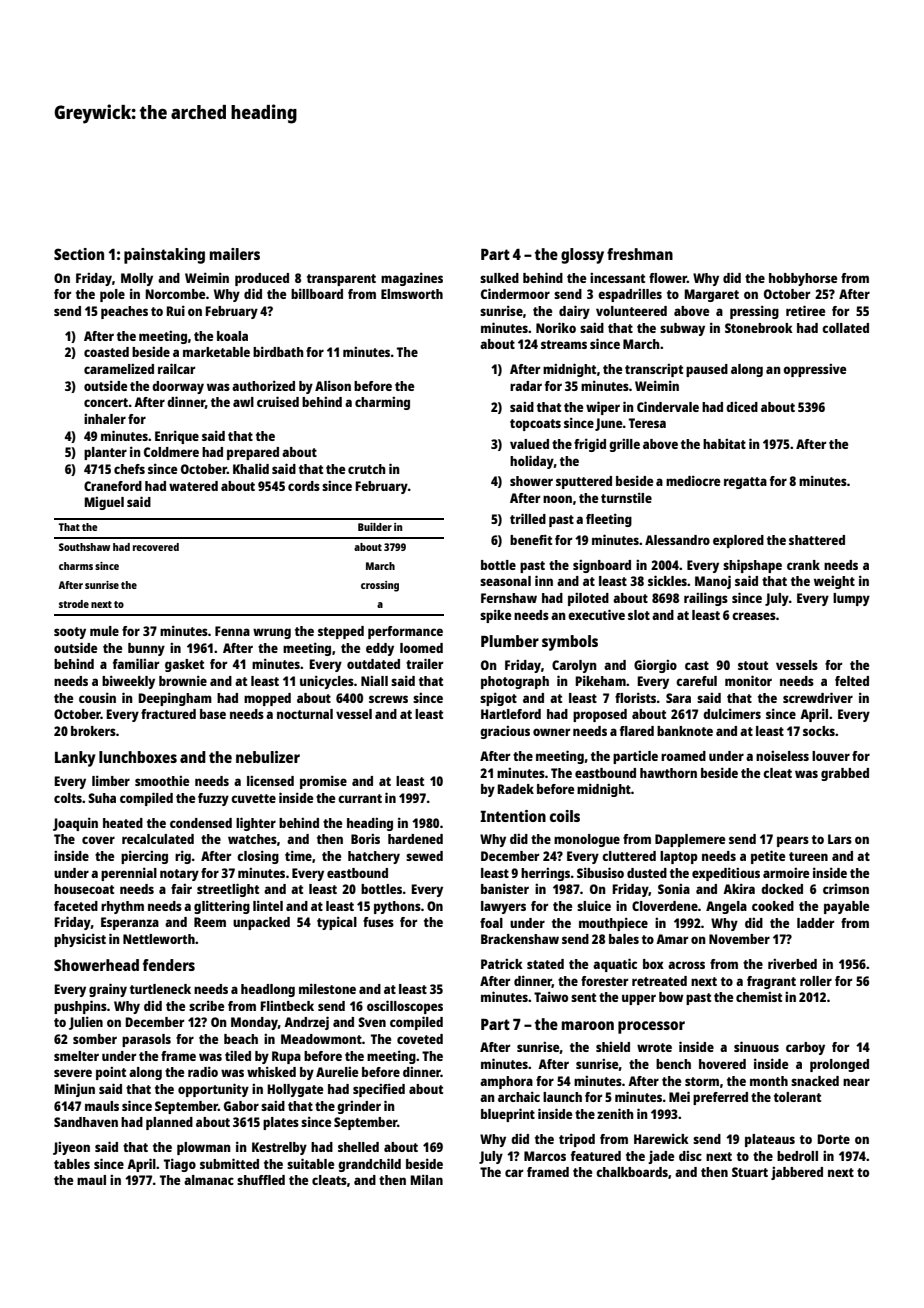  Describe the element at coordinates (86, 1023) in the screenshot. I see `Julien` at that location.
